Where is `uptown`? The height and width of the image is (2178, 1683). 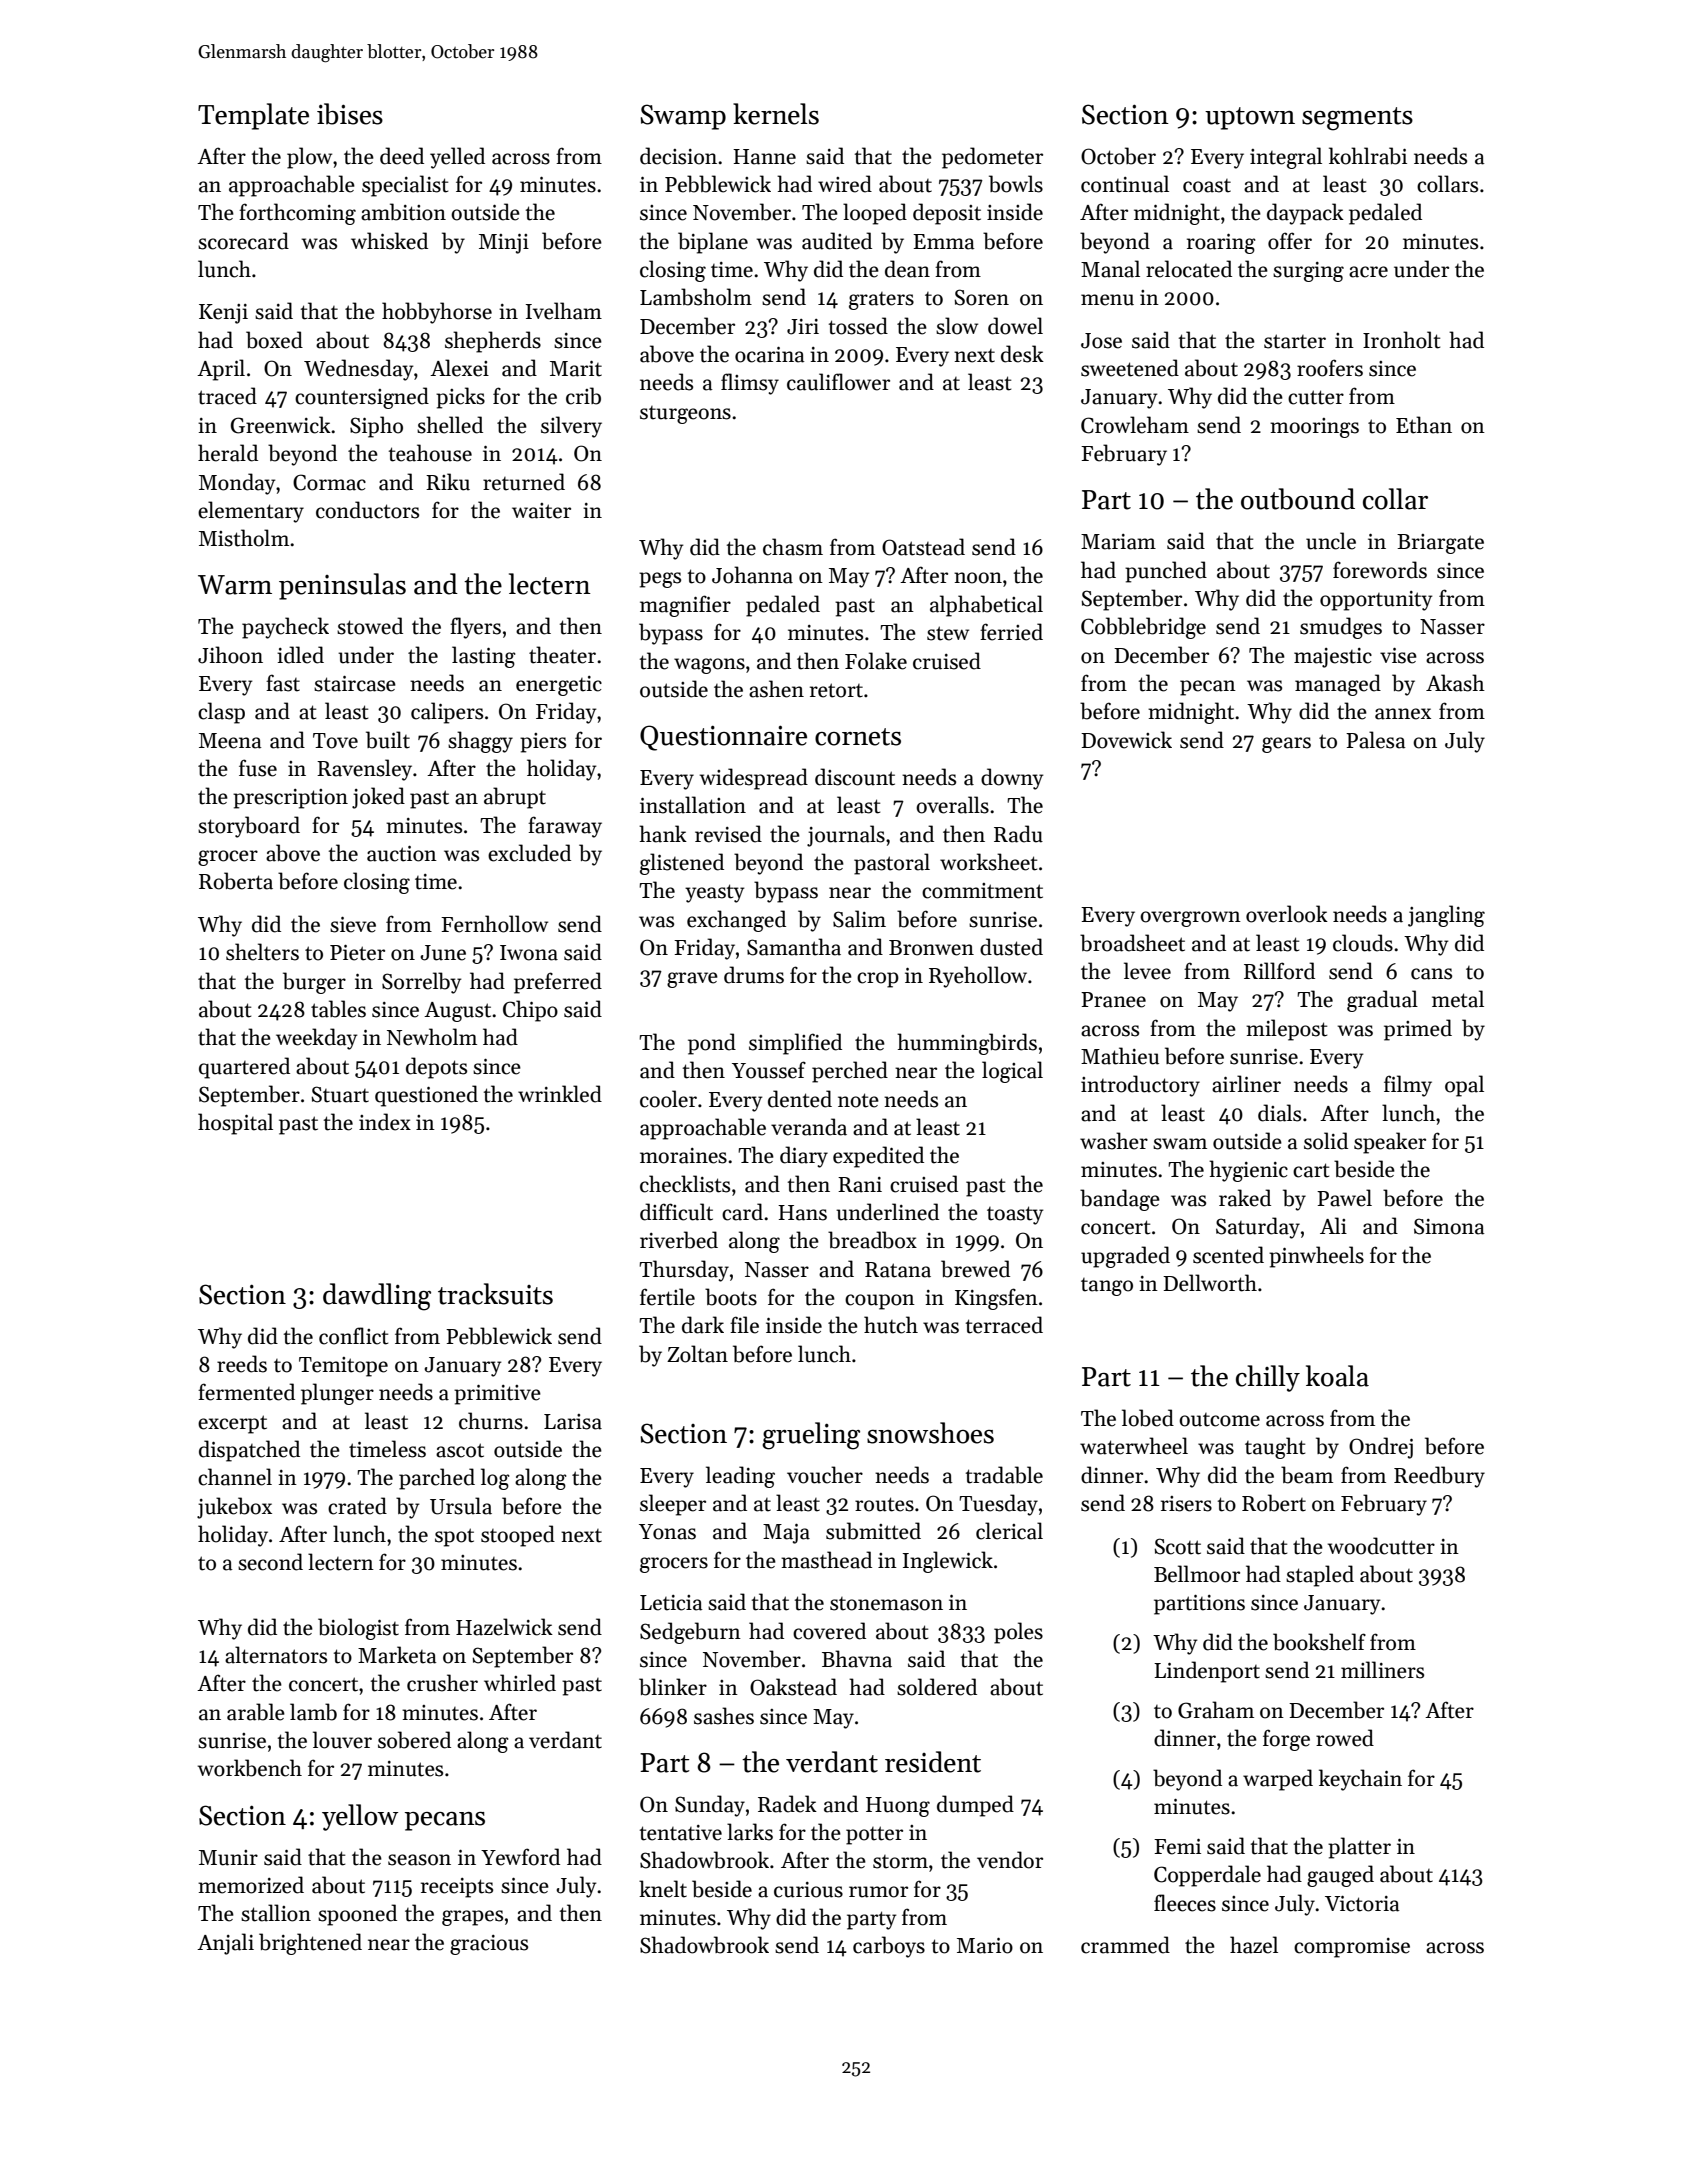 uptown is located at coordinates (1250, 118).
